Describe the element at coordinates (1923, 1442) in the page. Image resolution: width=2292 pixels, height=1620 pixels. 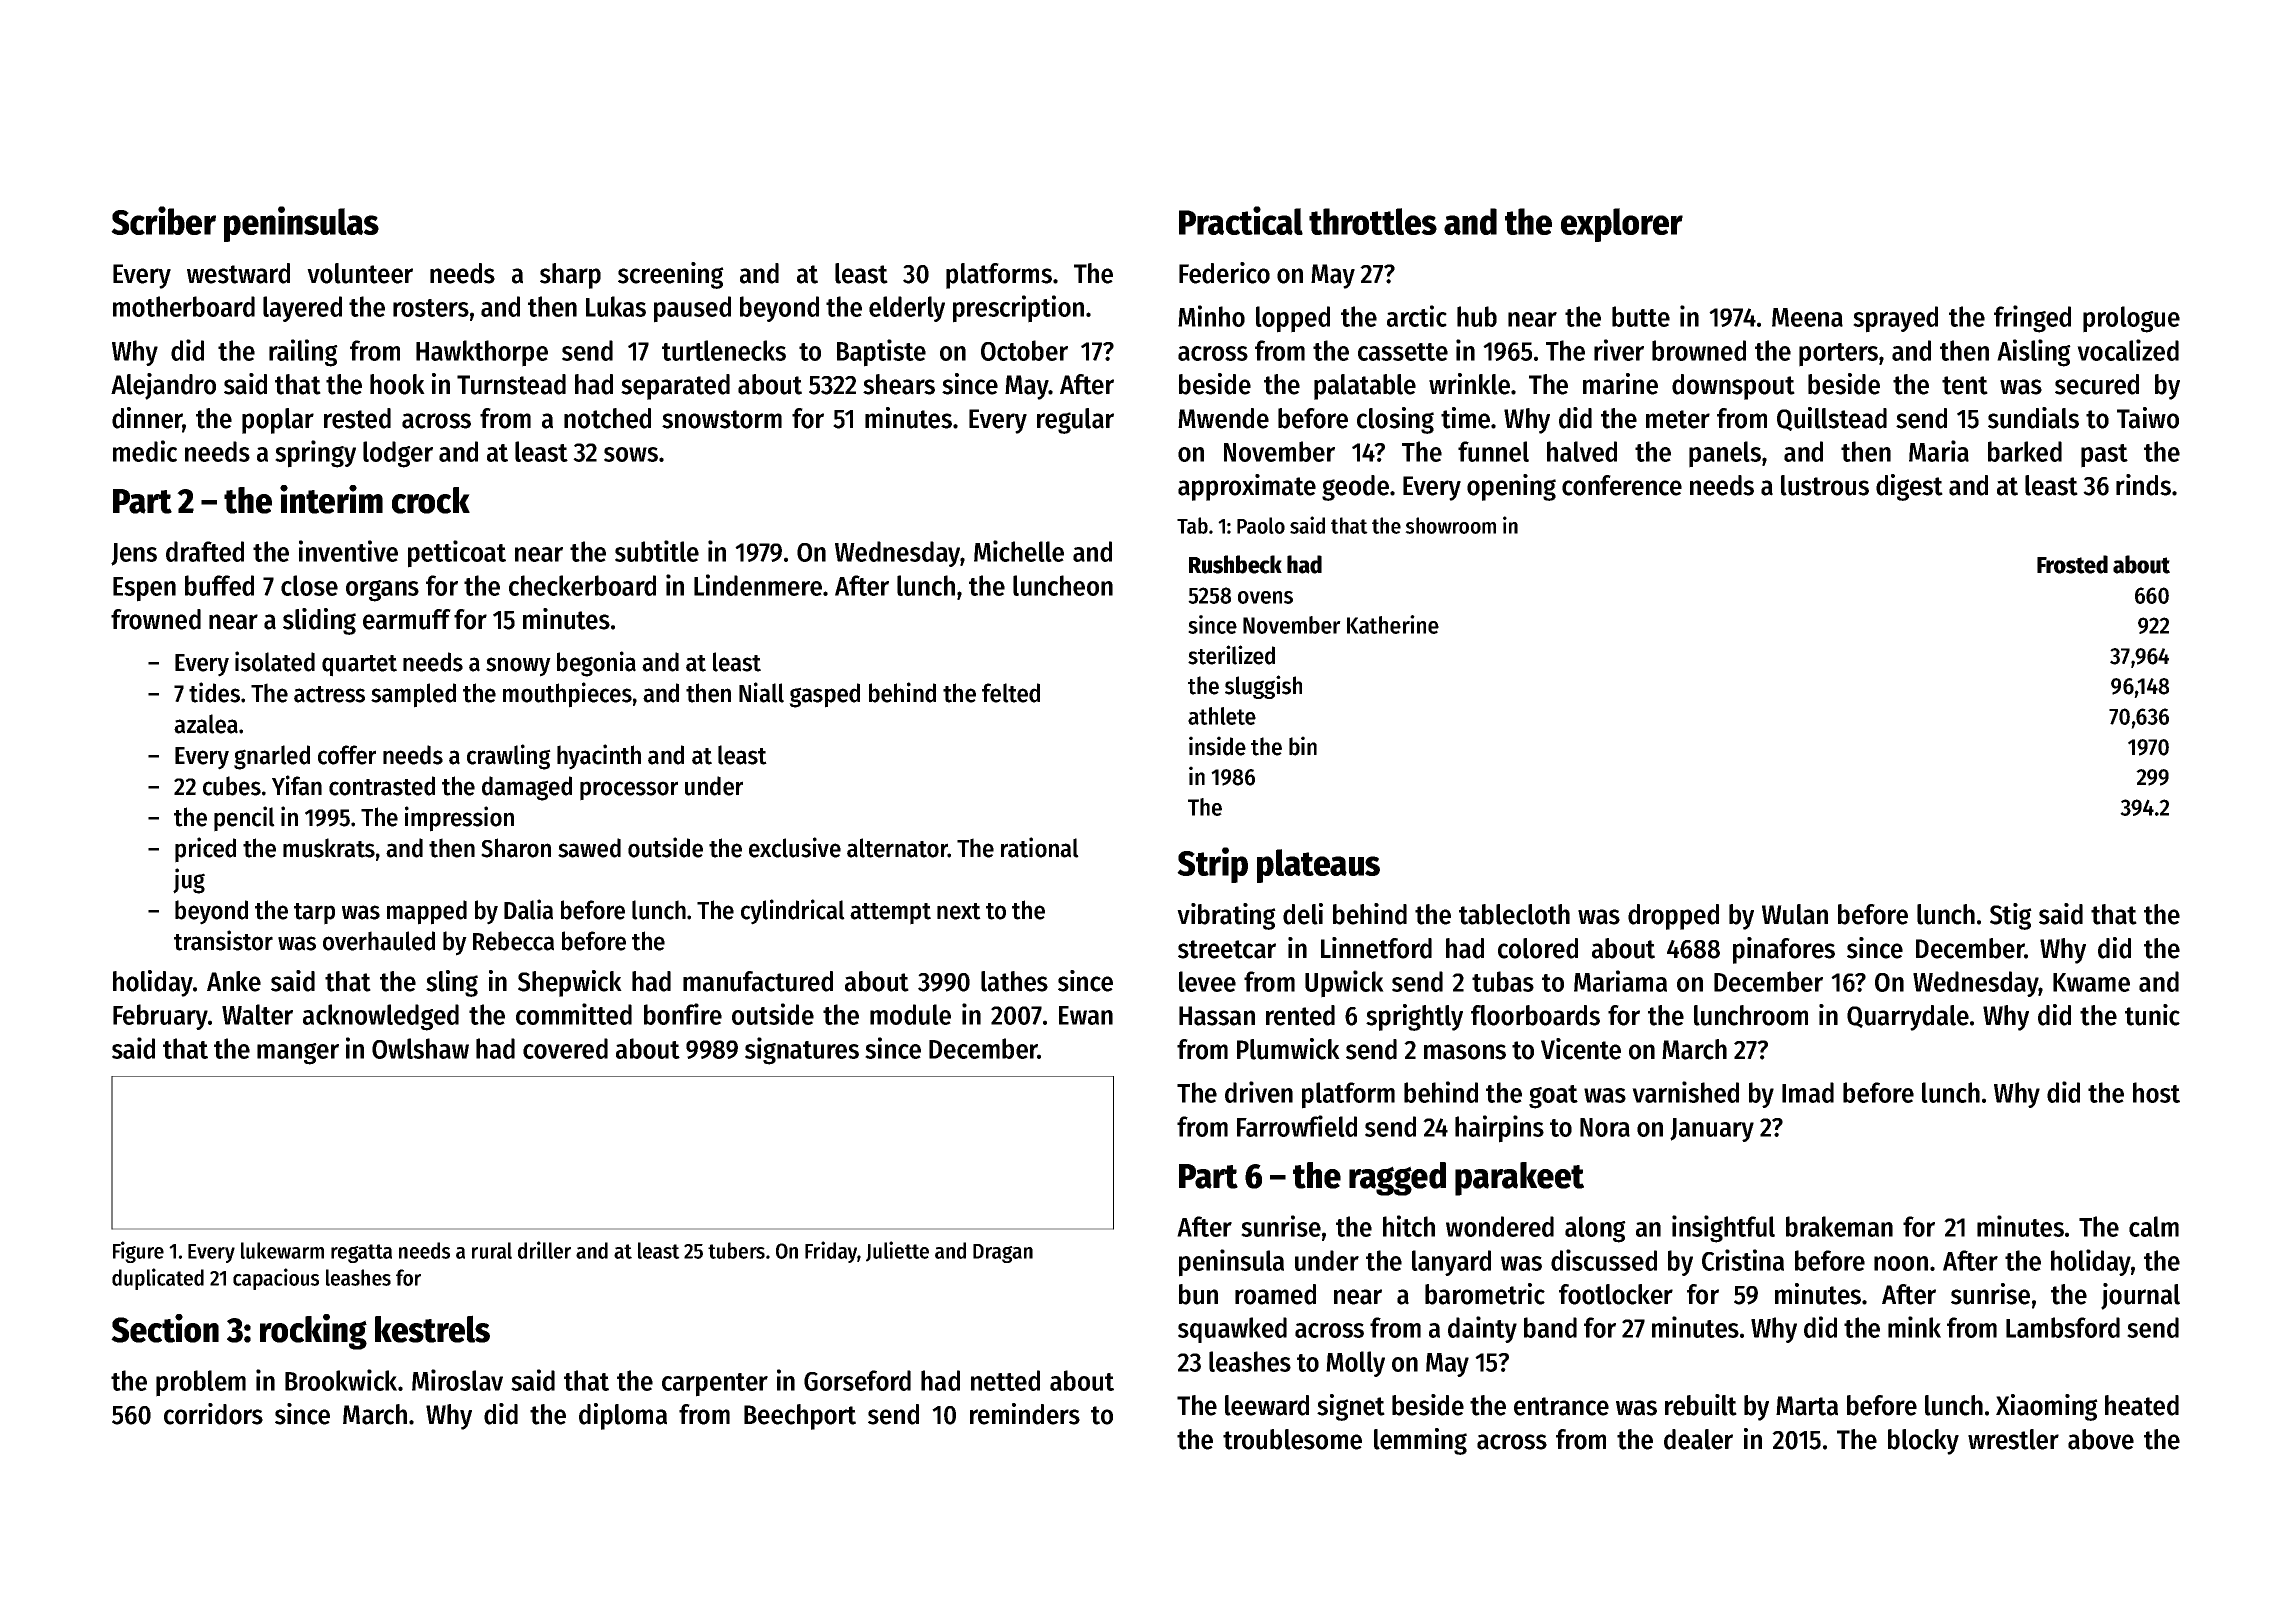
I see `blocky` at that location.
